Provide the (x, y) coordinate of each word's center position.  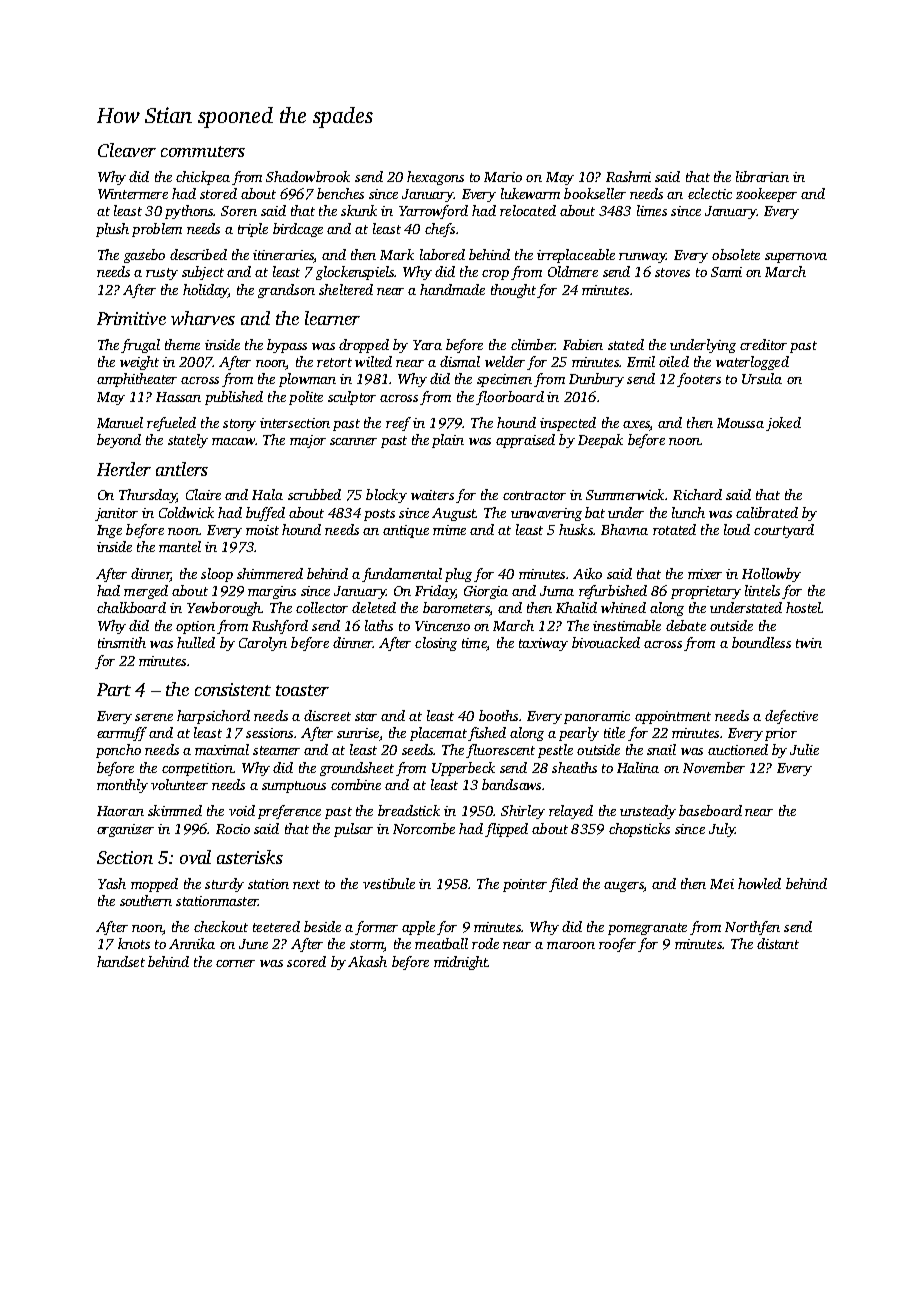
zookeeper (766, 195)
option (195, 627)
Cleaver (127, 150)
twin (809, 643)
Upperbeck (463, 769)
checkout (221, 926)
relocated (528, 210)
